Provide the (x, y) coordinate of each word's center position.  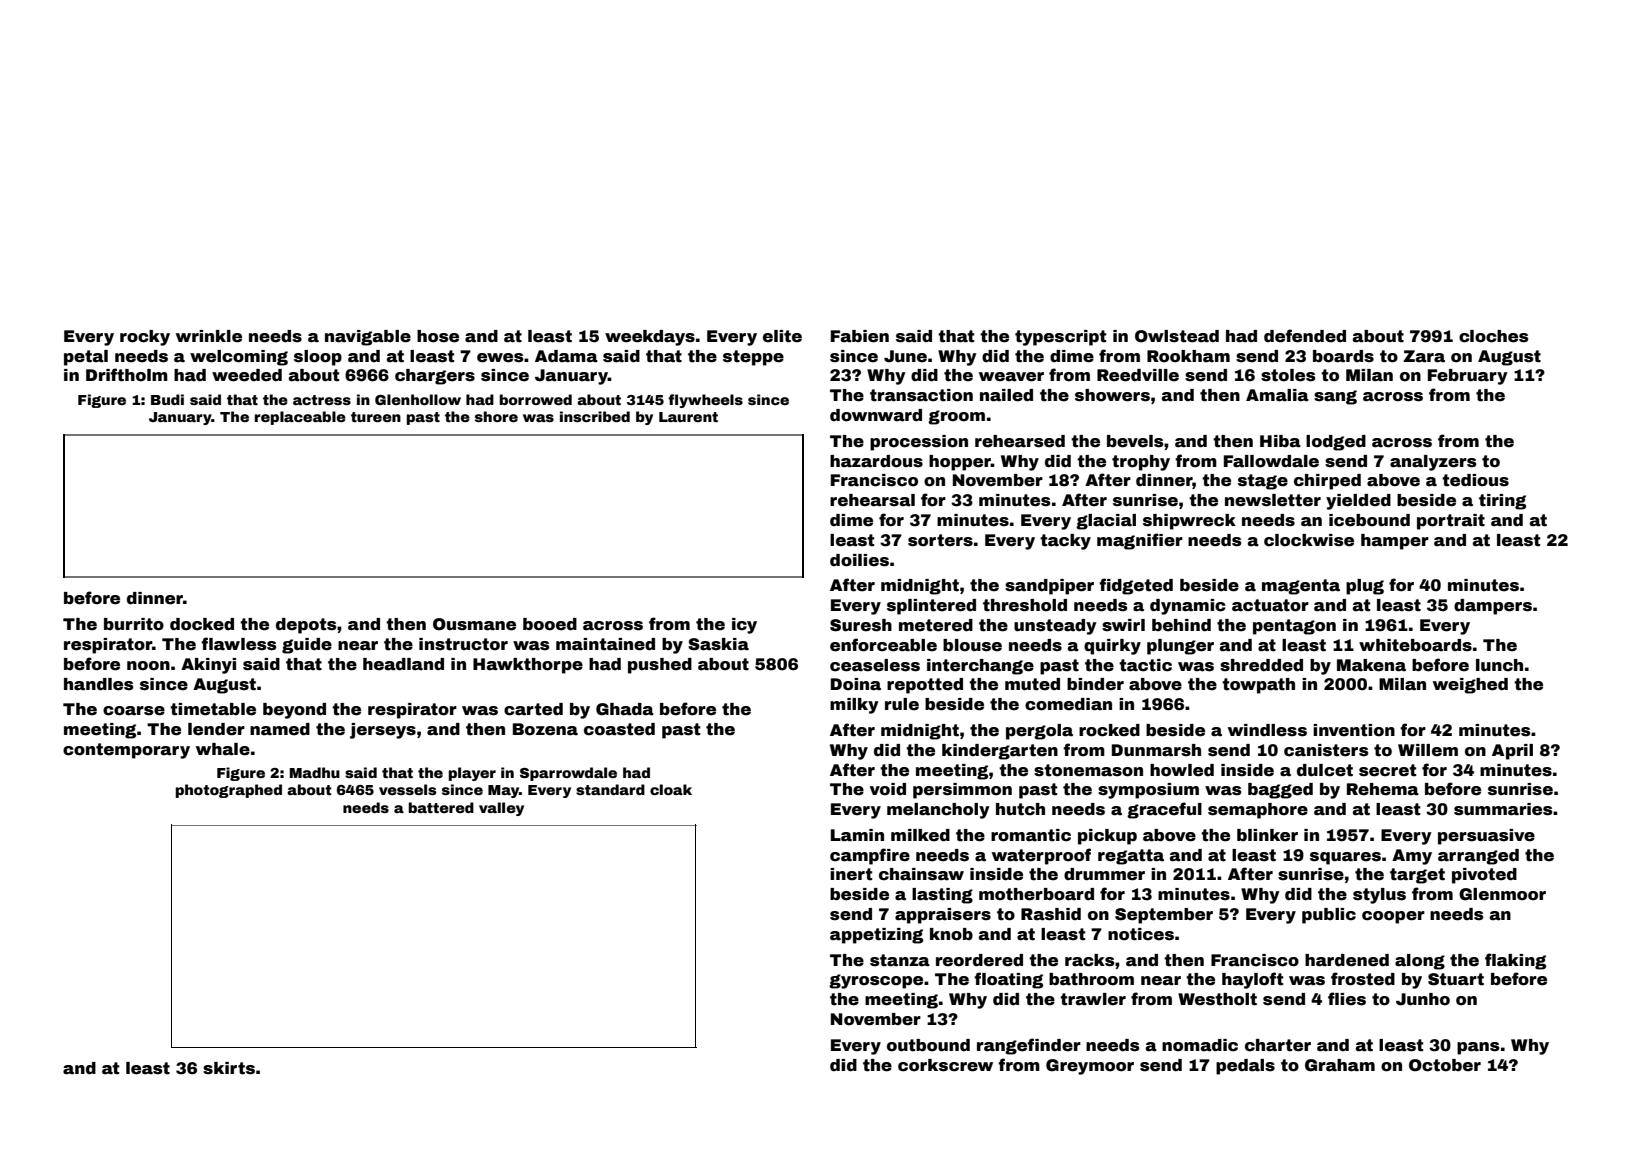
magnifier (1140, 541)
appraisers (943, 916)
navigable (368, 338)
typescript (1060, 338)
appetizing (876, 936)
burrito (134, 624)
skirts (229, 1068)
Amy (1412, 857)
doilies (859, 560)
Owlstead (1177, 336)
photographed (229, 791)
